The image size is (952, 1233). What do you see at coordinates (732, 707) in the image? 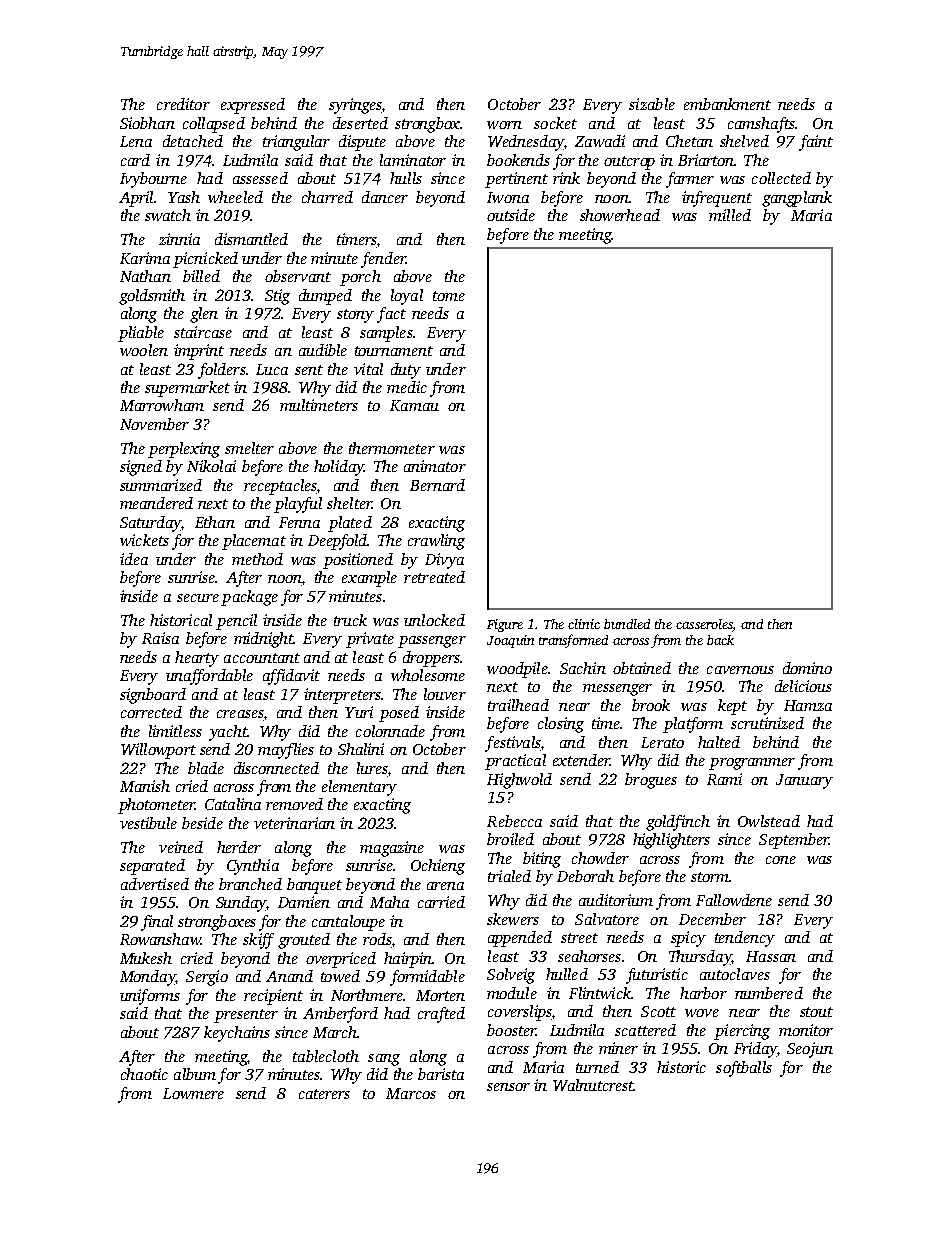
I see `kept` at bounding box center [732, 707].
